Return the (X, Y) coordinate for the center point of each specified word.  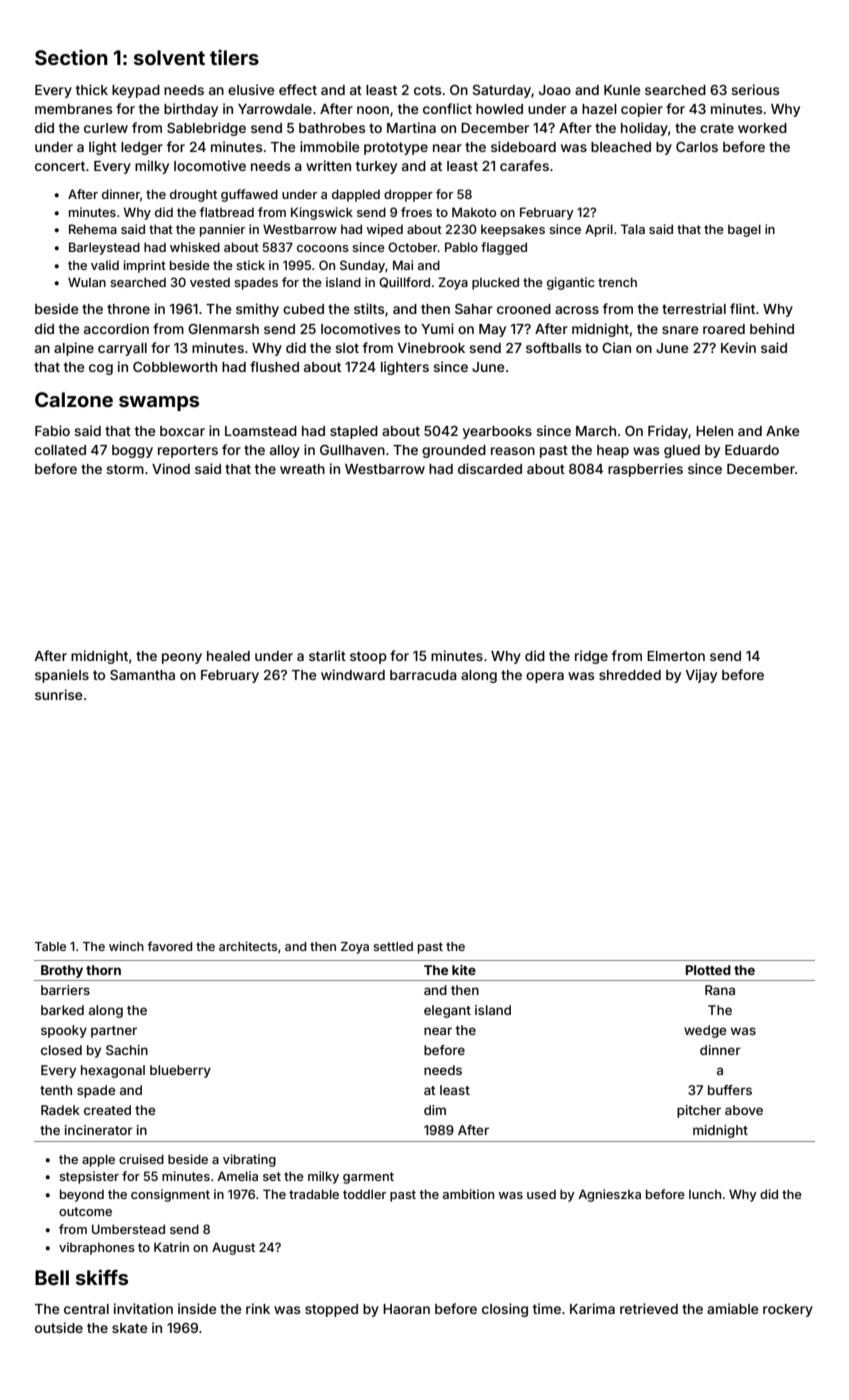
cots (427, 90)
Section (71, 57)
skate (129, 1328)
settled (393, 946)
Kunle (622, 90)
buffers (730, 1090)
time (547, 1308)
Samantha (142, 675)
